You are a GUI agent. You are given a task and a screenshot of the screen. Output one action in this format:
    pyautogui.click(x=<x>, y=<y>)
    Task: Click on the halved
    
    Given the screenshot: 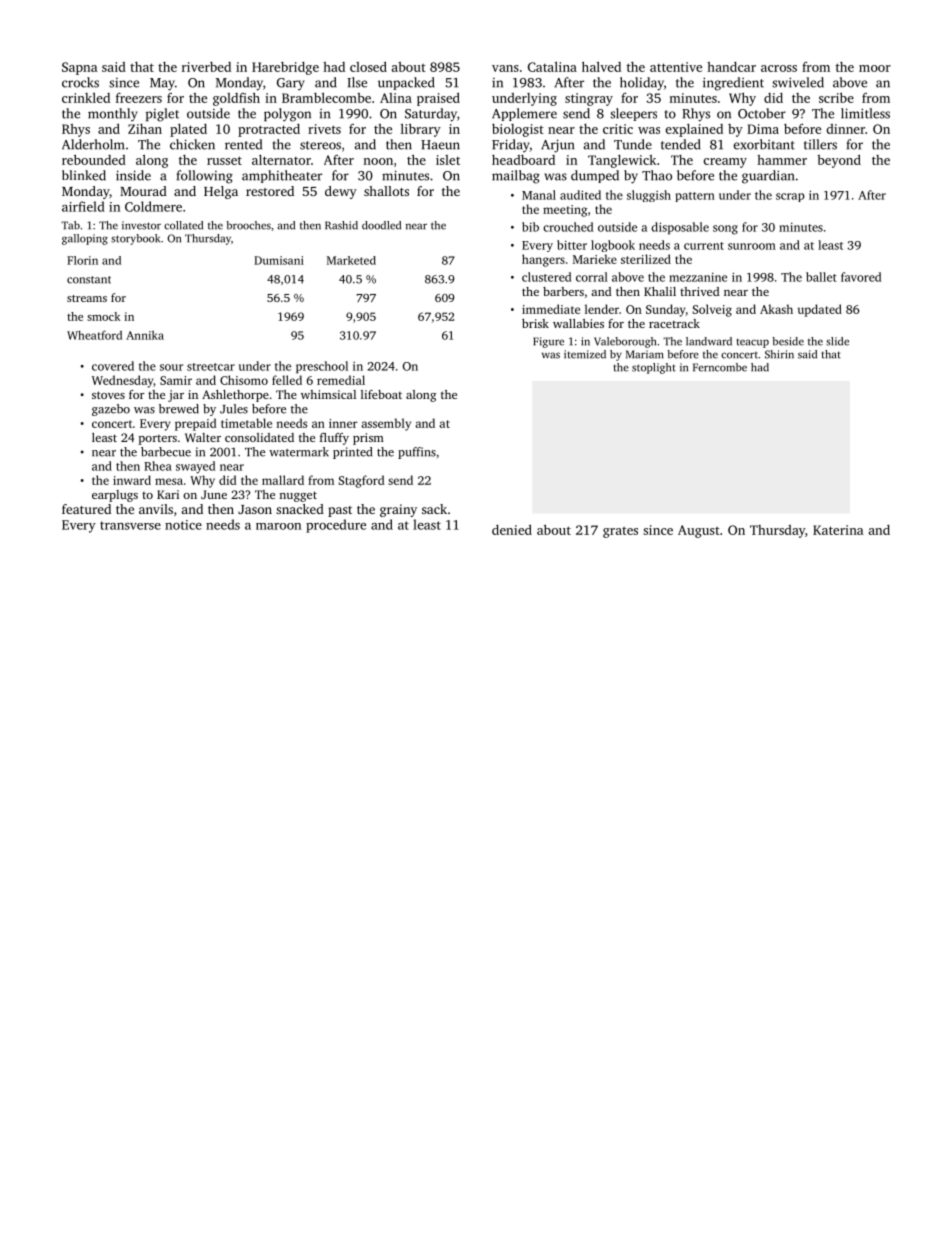 What is the action you would take?
    pyautogui.click(x=601, y=66)
